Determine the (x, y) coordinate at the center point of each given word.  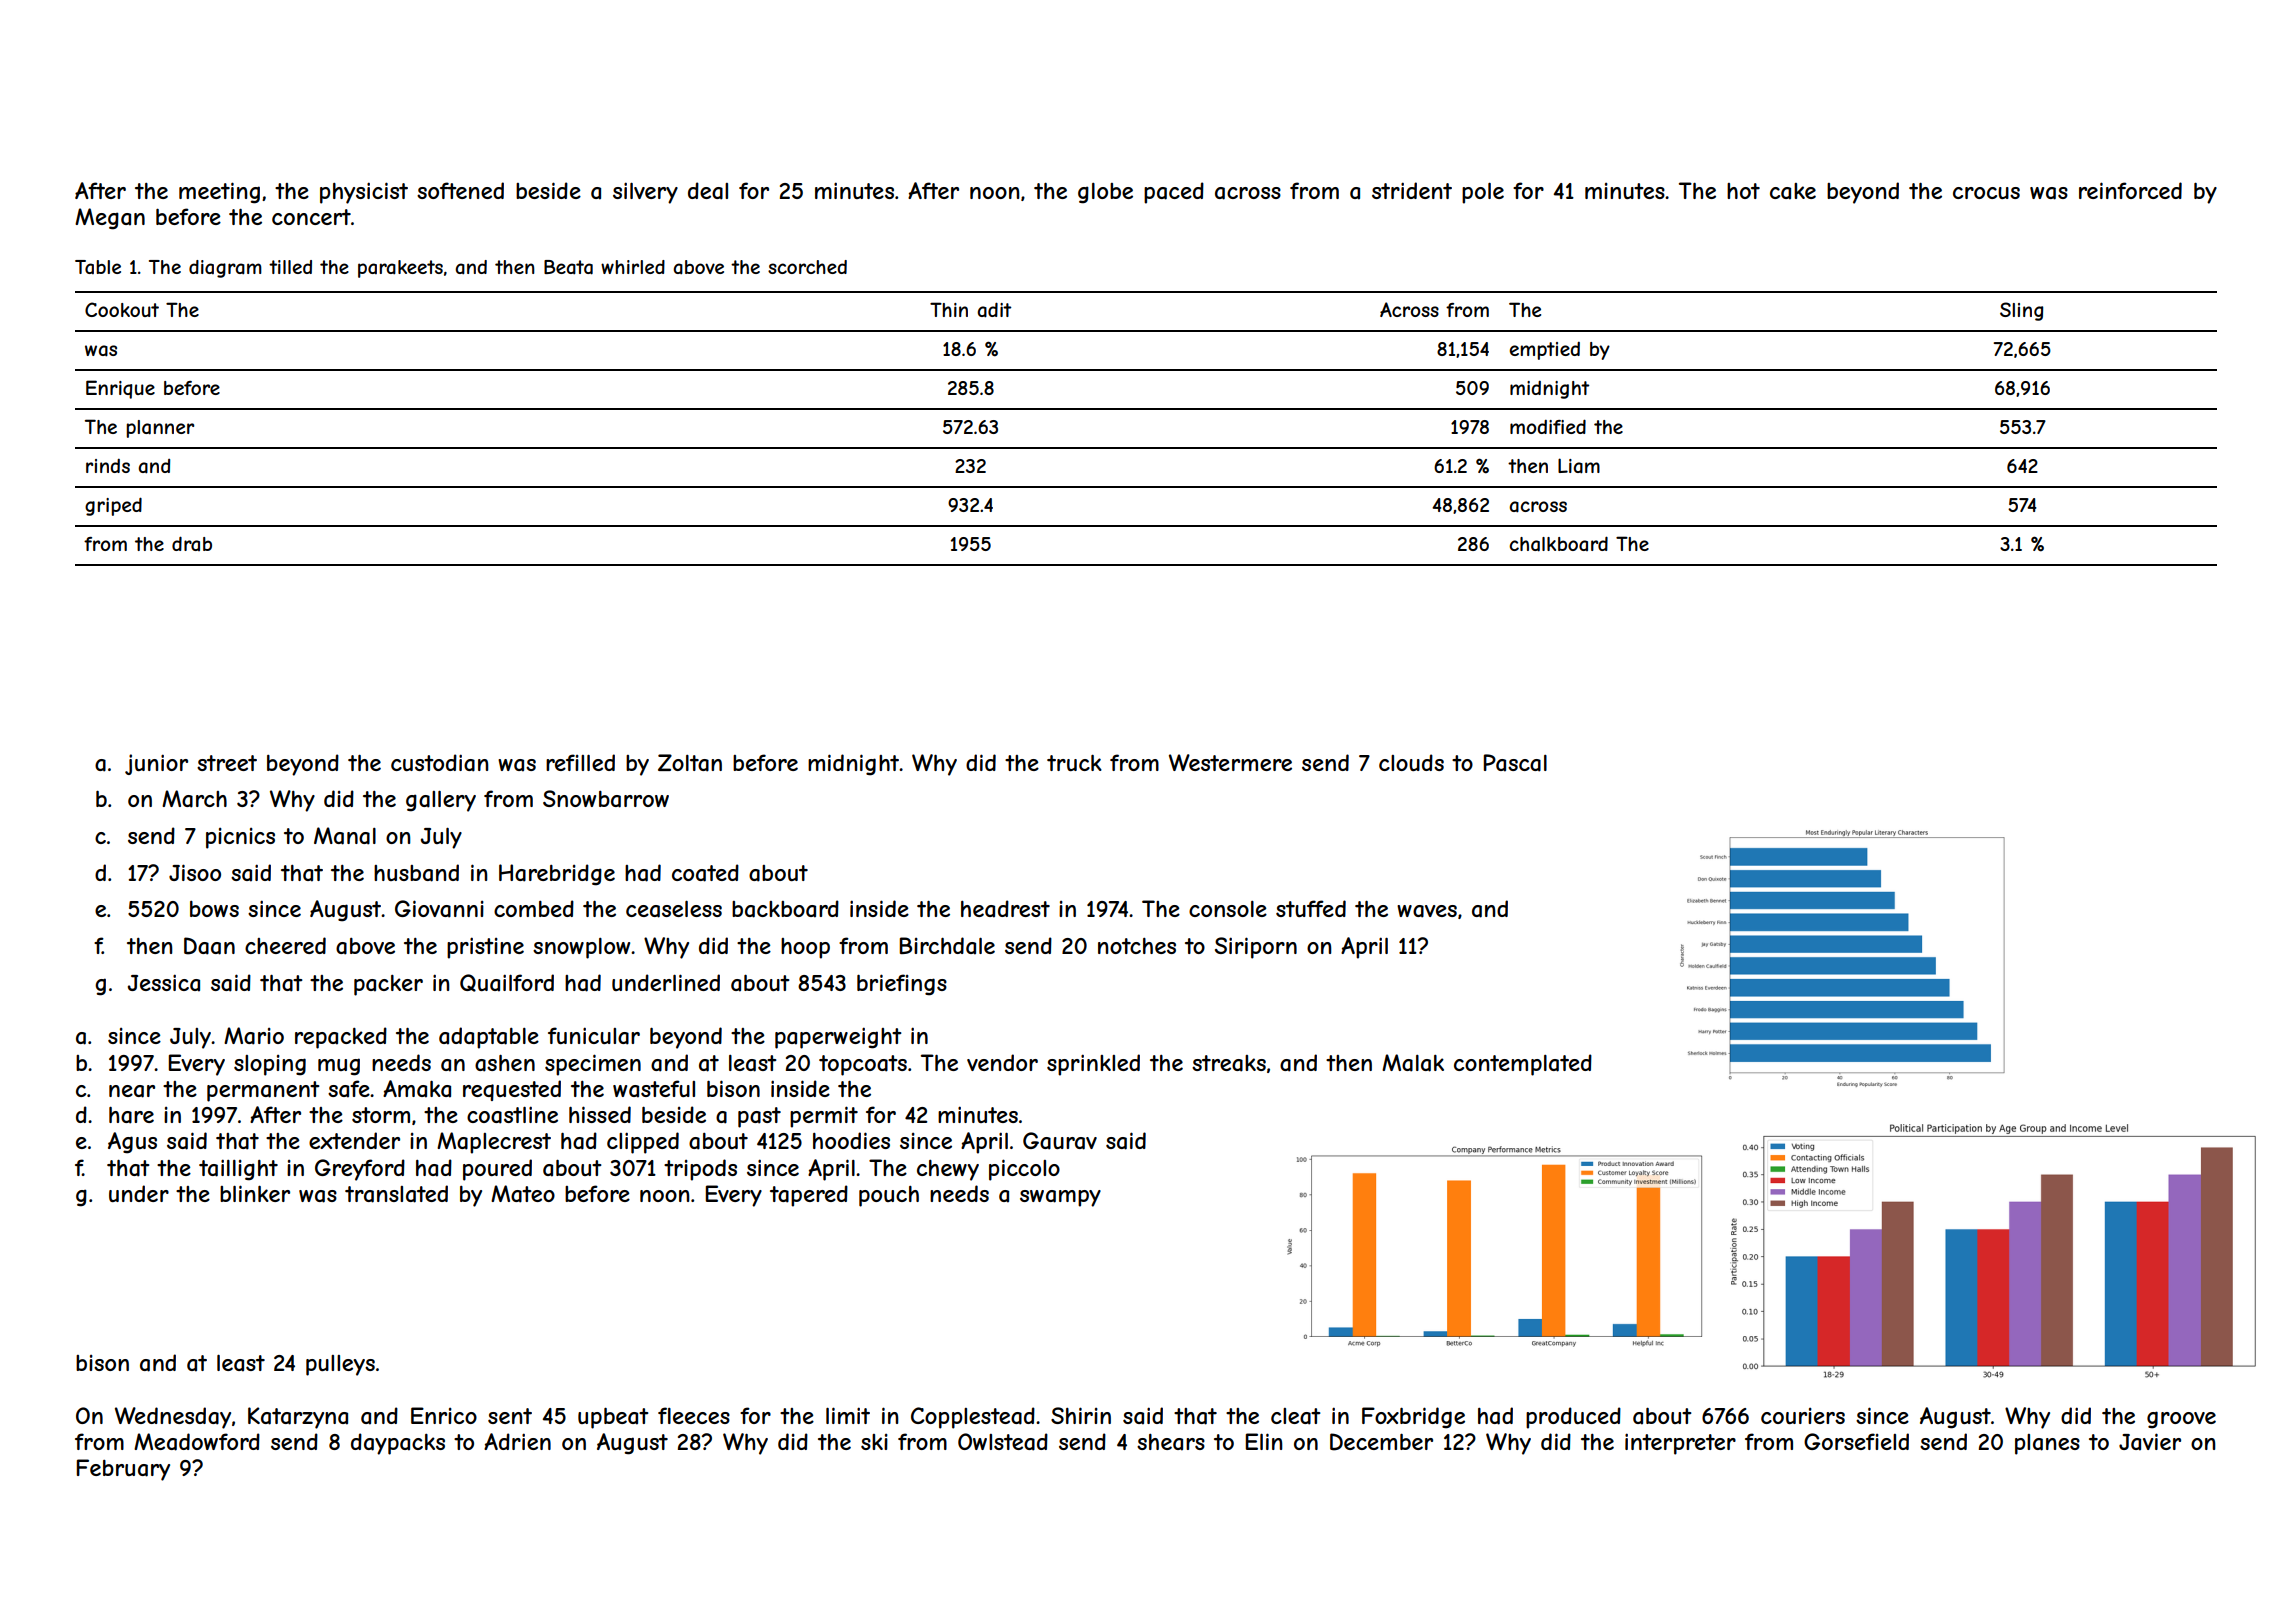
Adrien (517, 1441)
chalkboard (1558, 544)
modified (1548, 426)
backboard (785, 909)
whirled (633, 267)
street (227, 763)
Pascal (1515, 763)
